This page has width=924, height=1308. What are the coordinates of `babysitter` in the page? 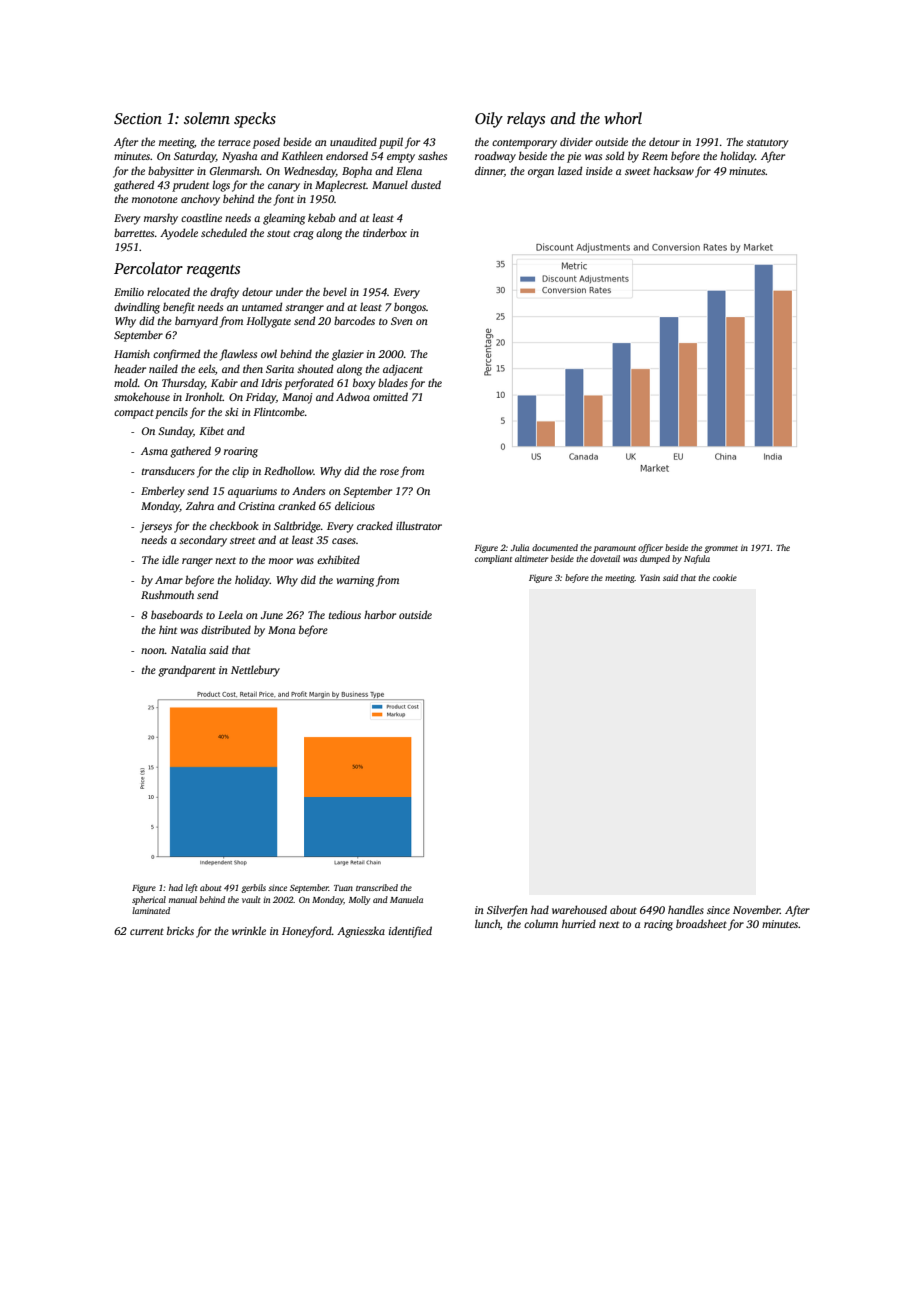 It's located at (171, 172).
